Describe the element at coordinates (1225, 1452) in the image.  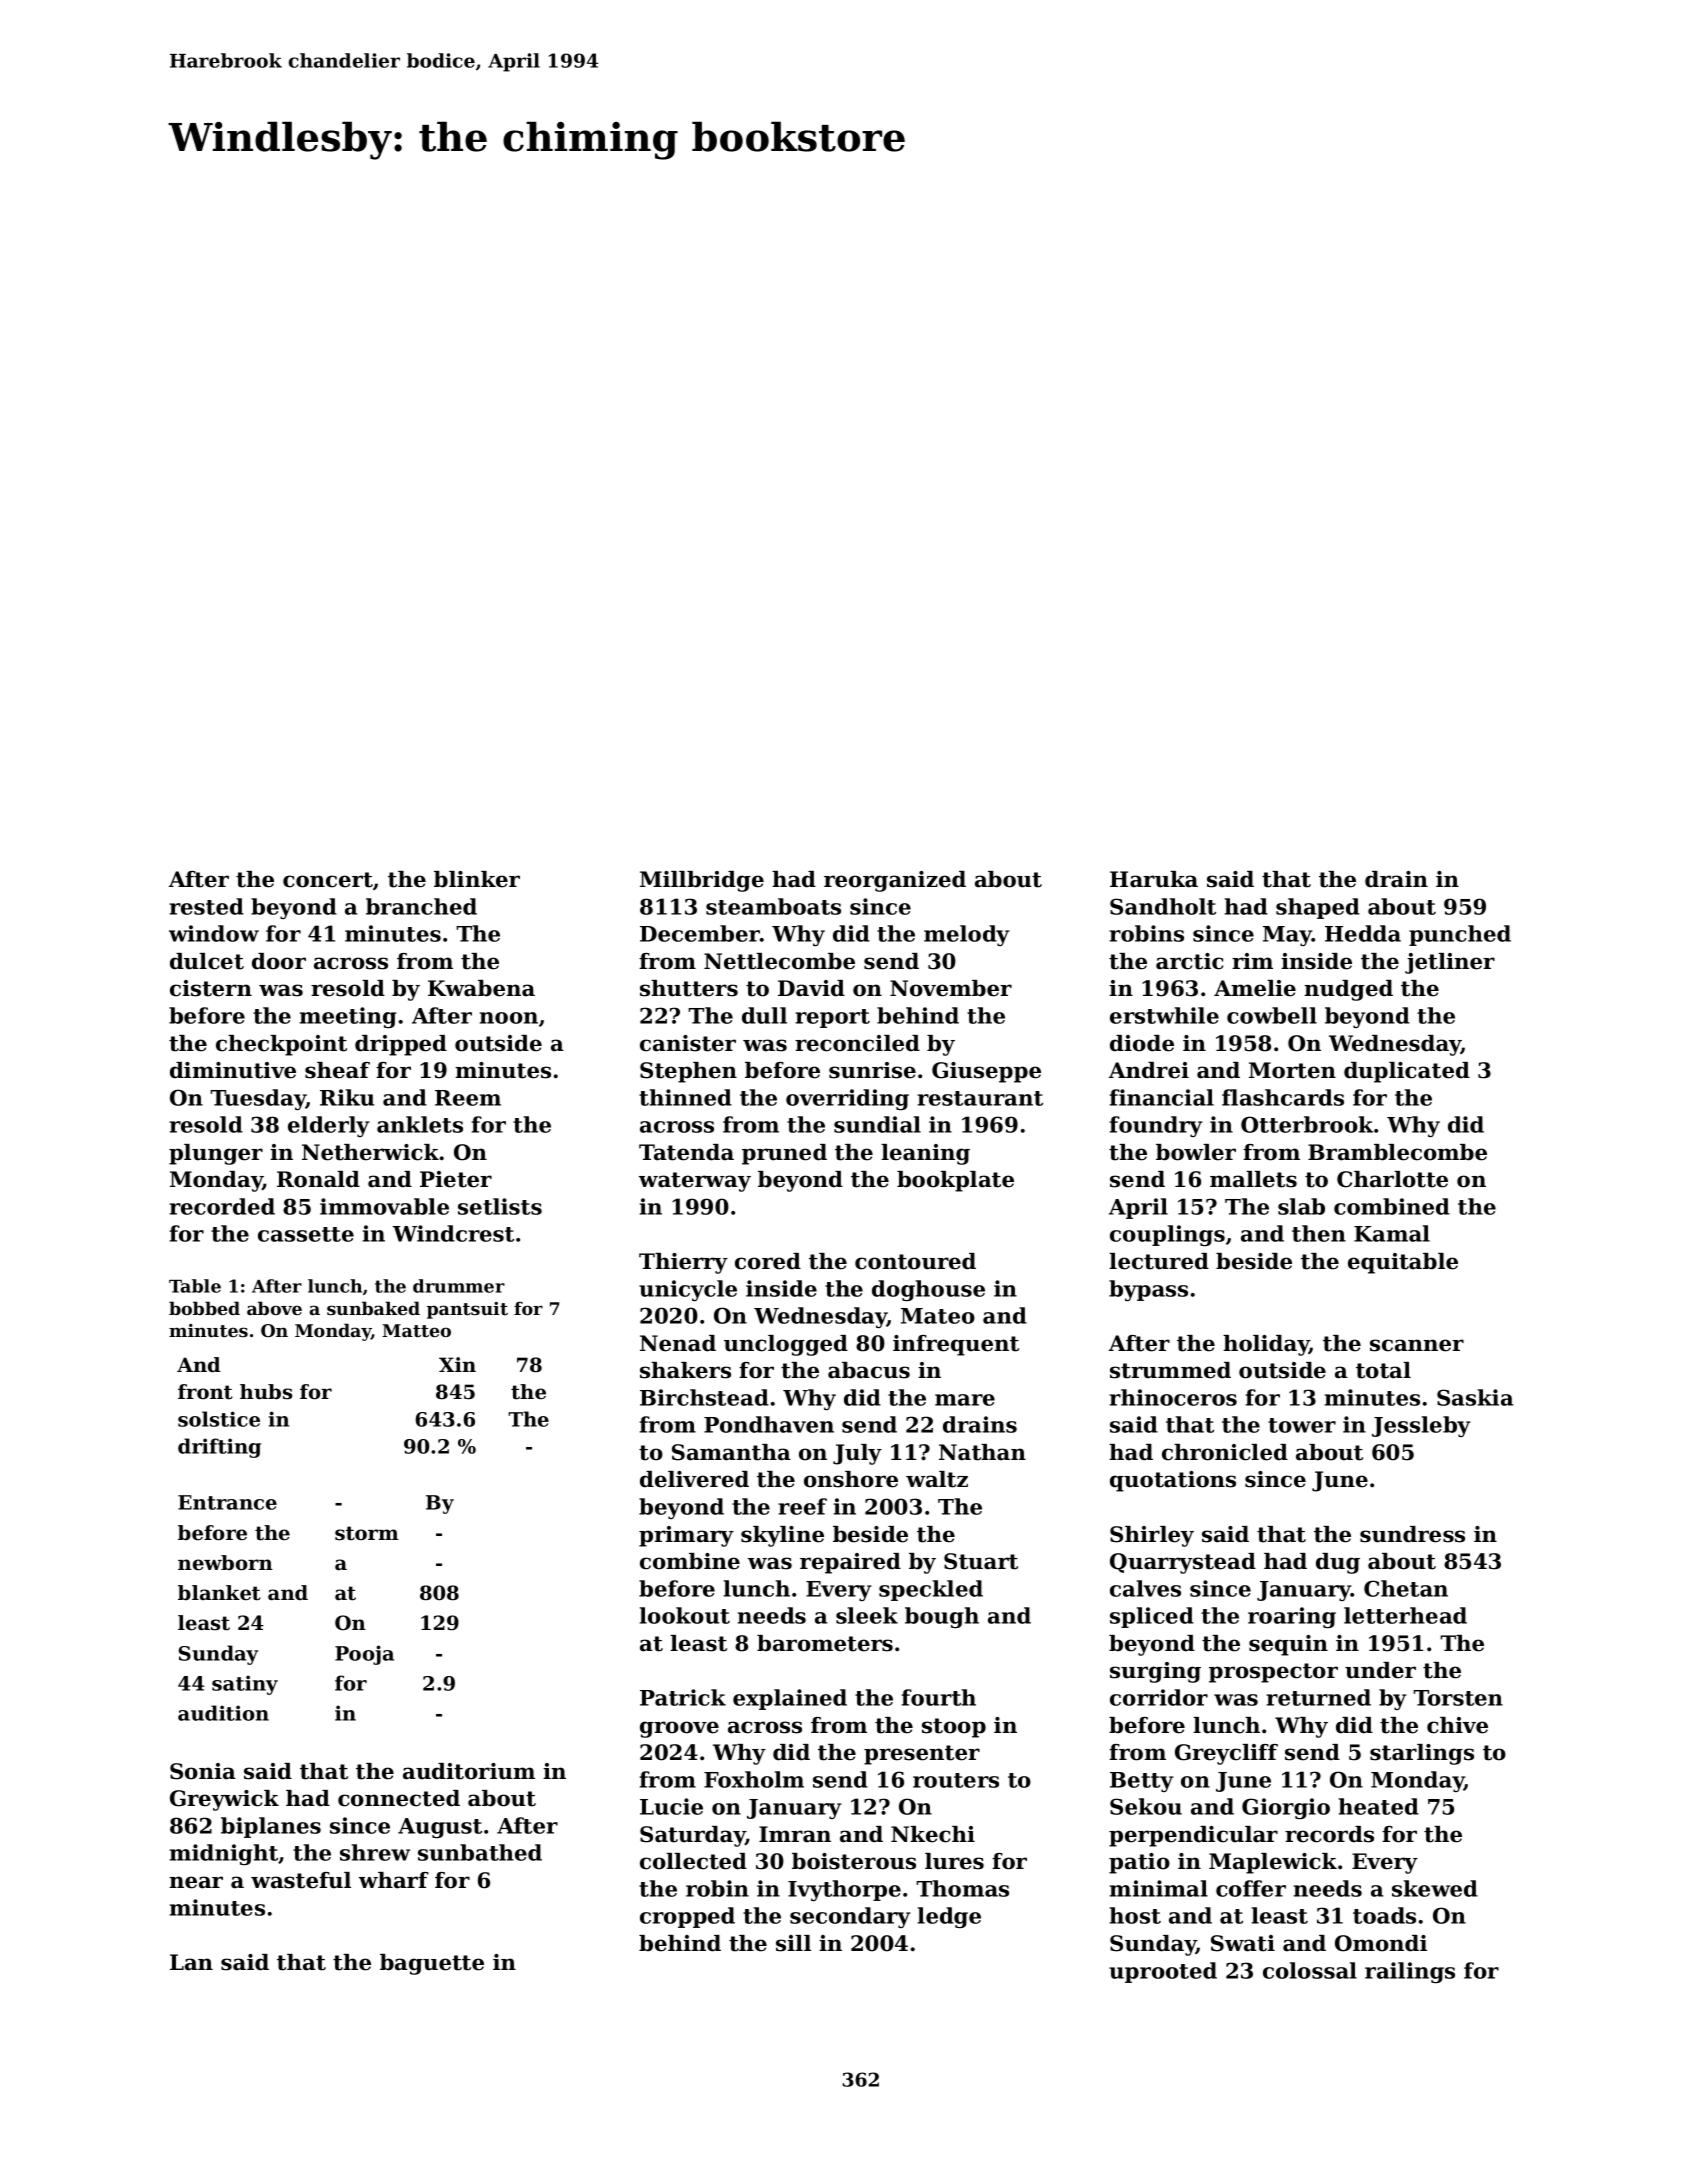
I see `chronicled` at that location.
